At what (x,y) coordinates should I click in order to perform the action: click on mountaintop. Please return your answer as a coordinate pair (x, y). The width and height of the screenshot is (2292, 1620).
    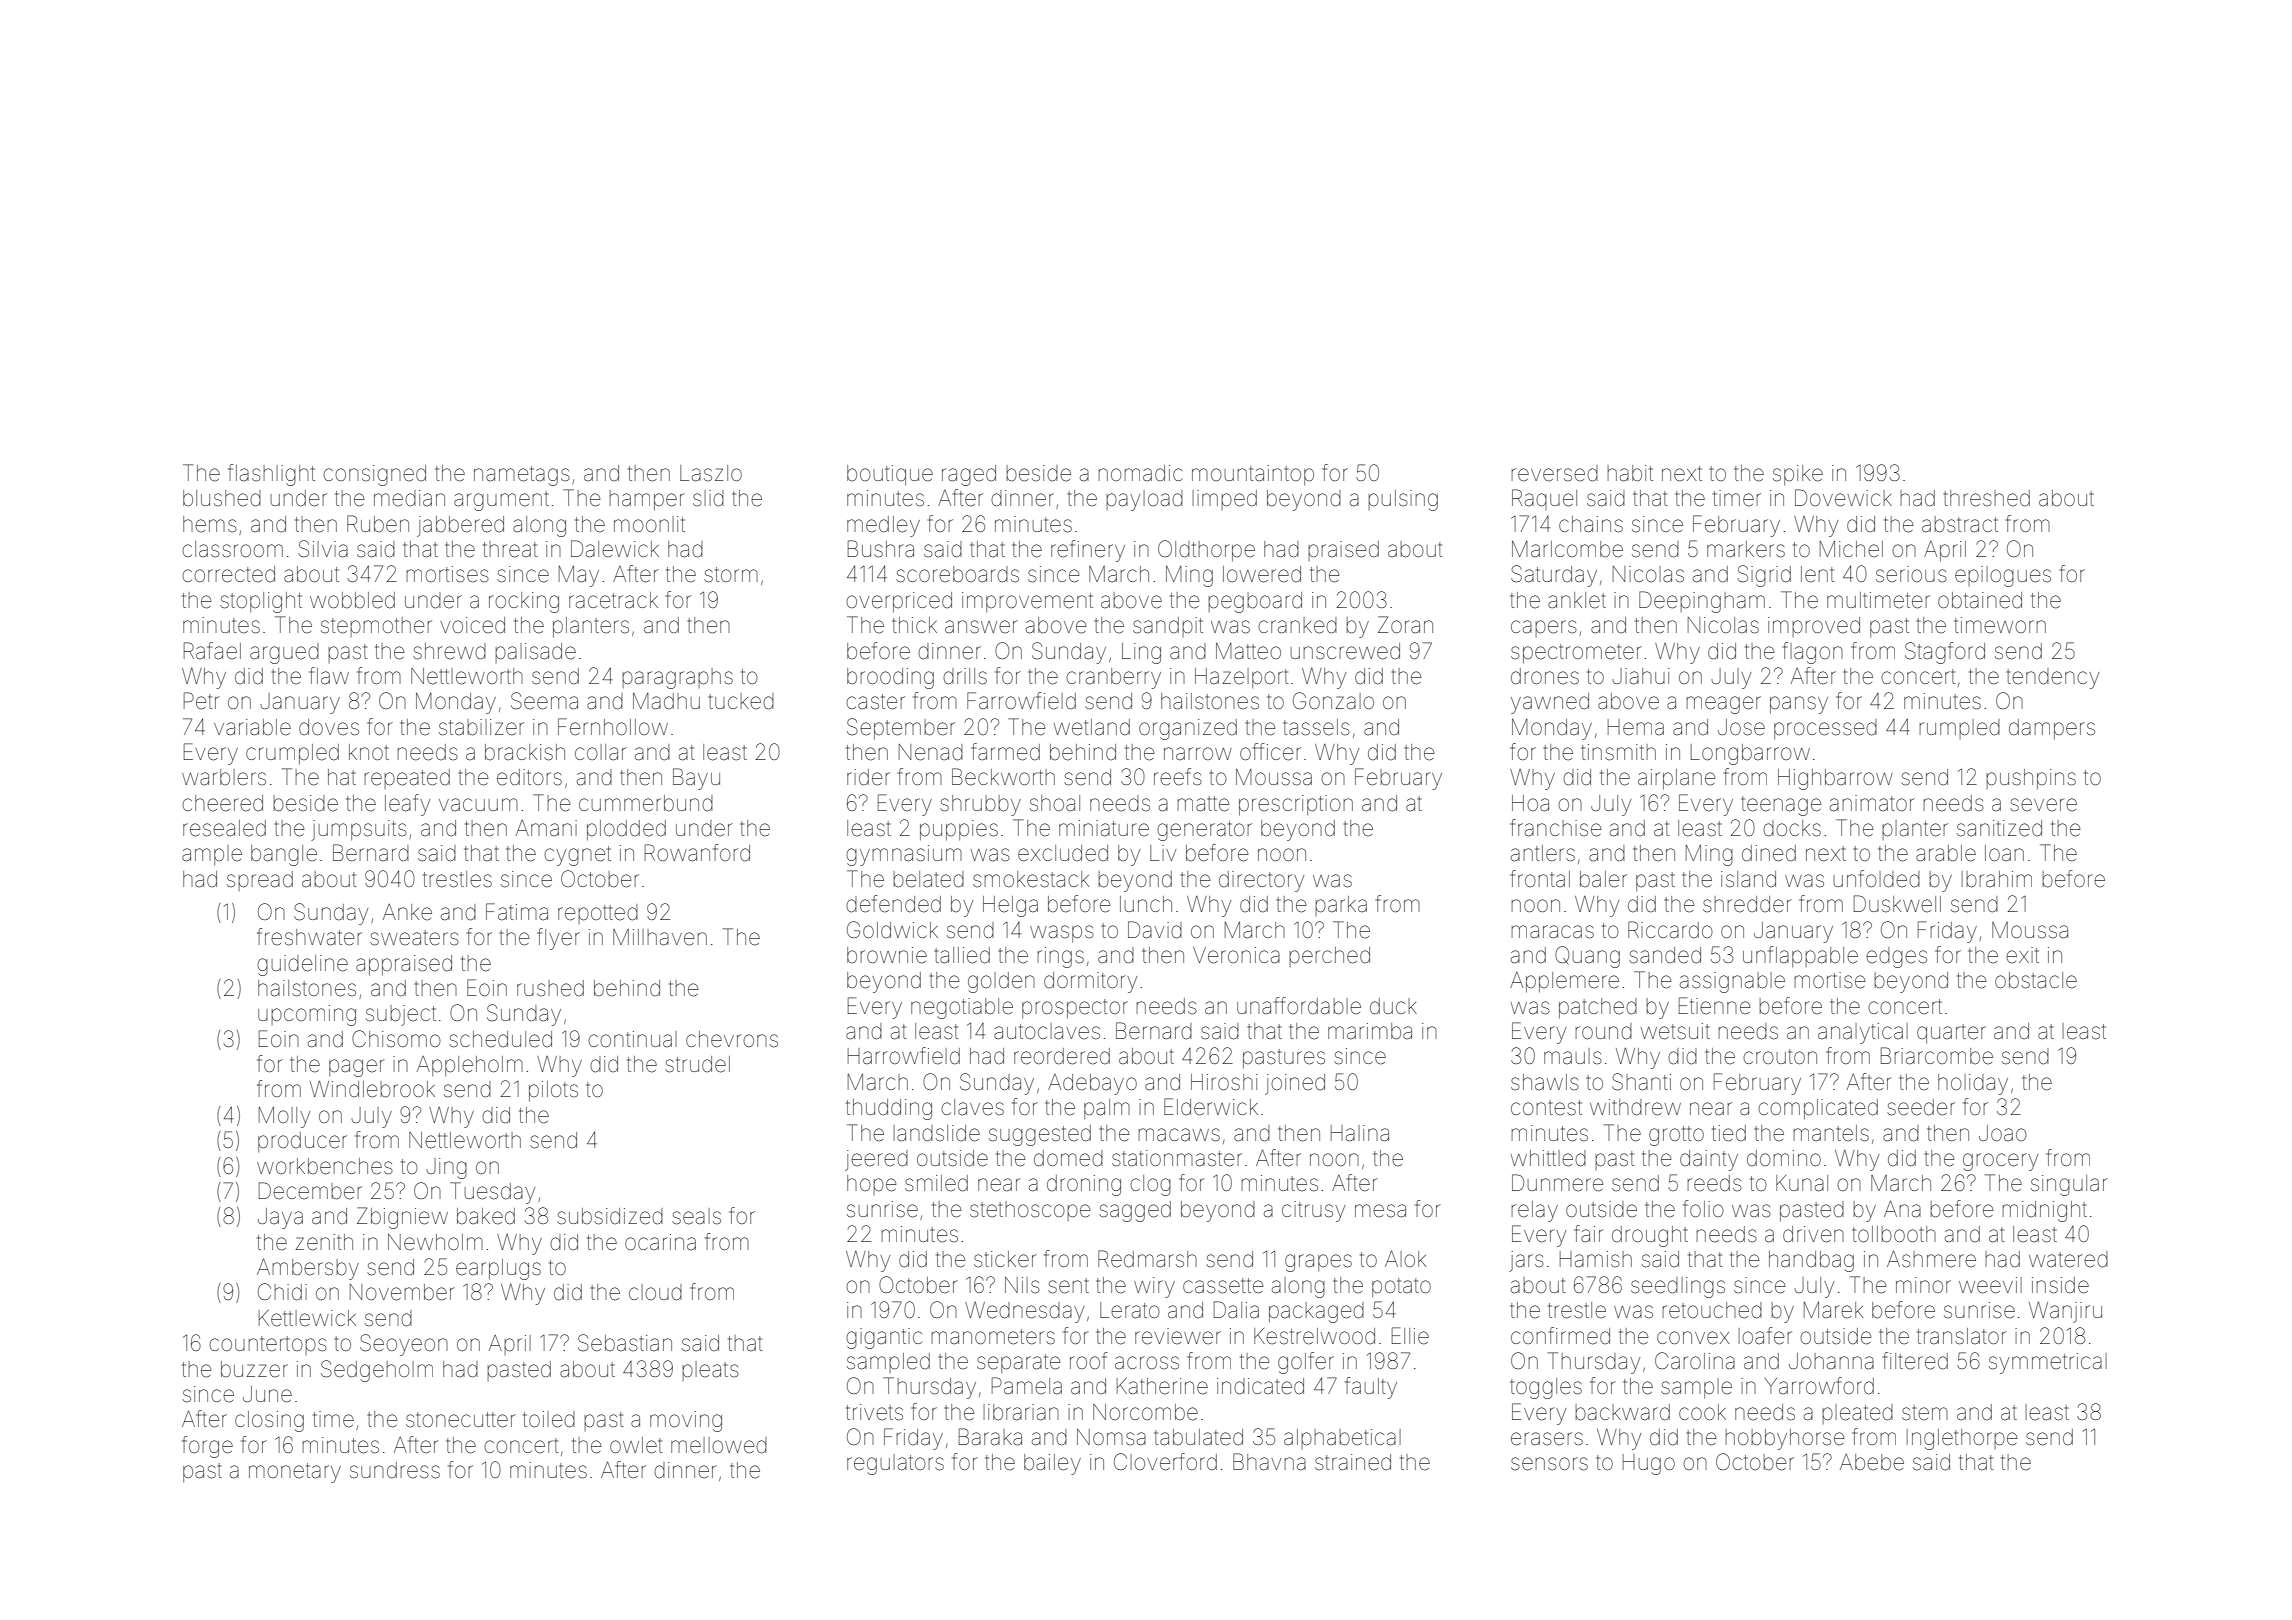
    Looking at the image, I should click on (1253, 475).
